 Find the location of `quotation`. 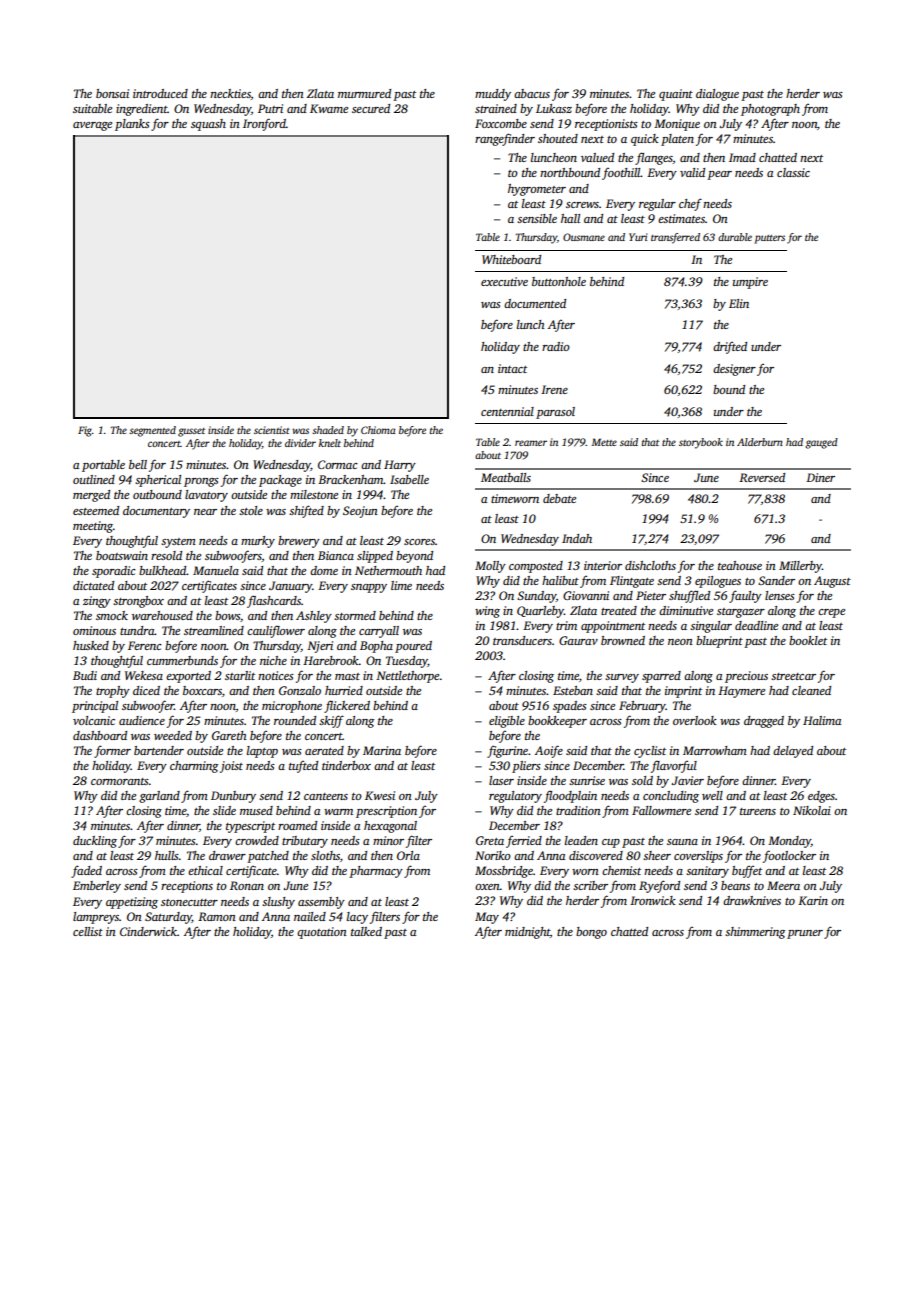

quotation is located at coordinates (322, 933).
